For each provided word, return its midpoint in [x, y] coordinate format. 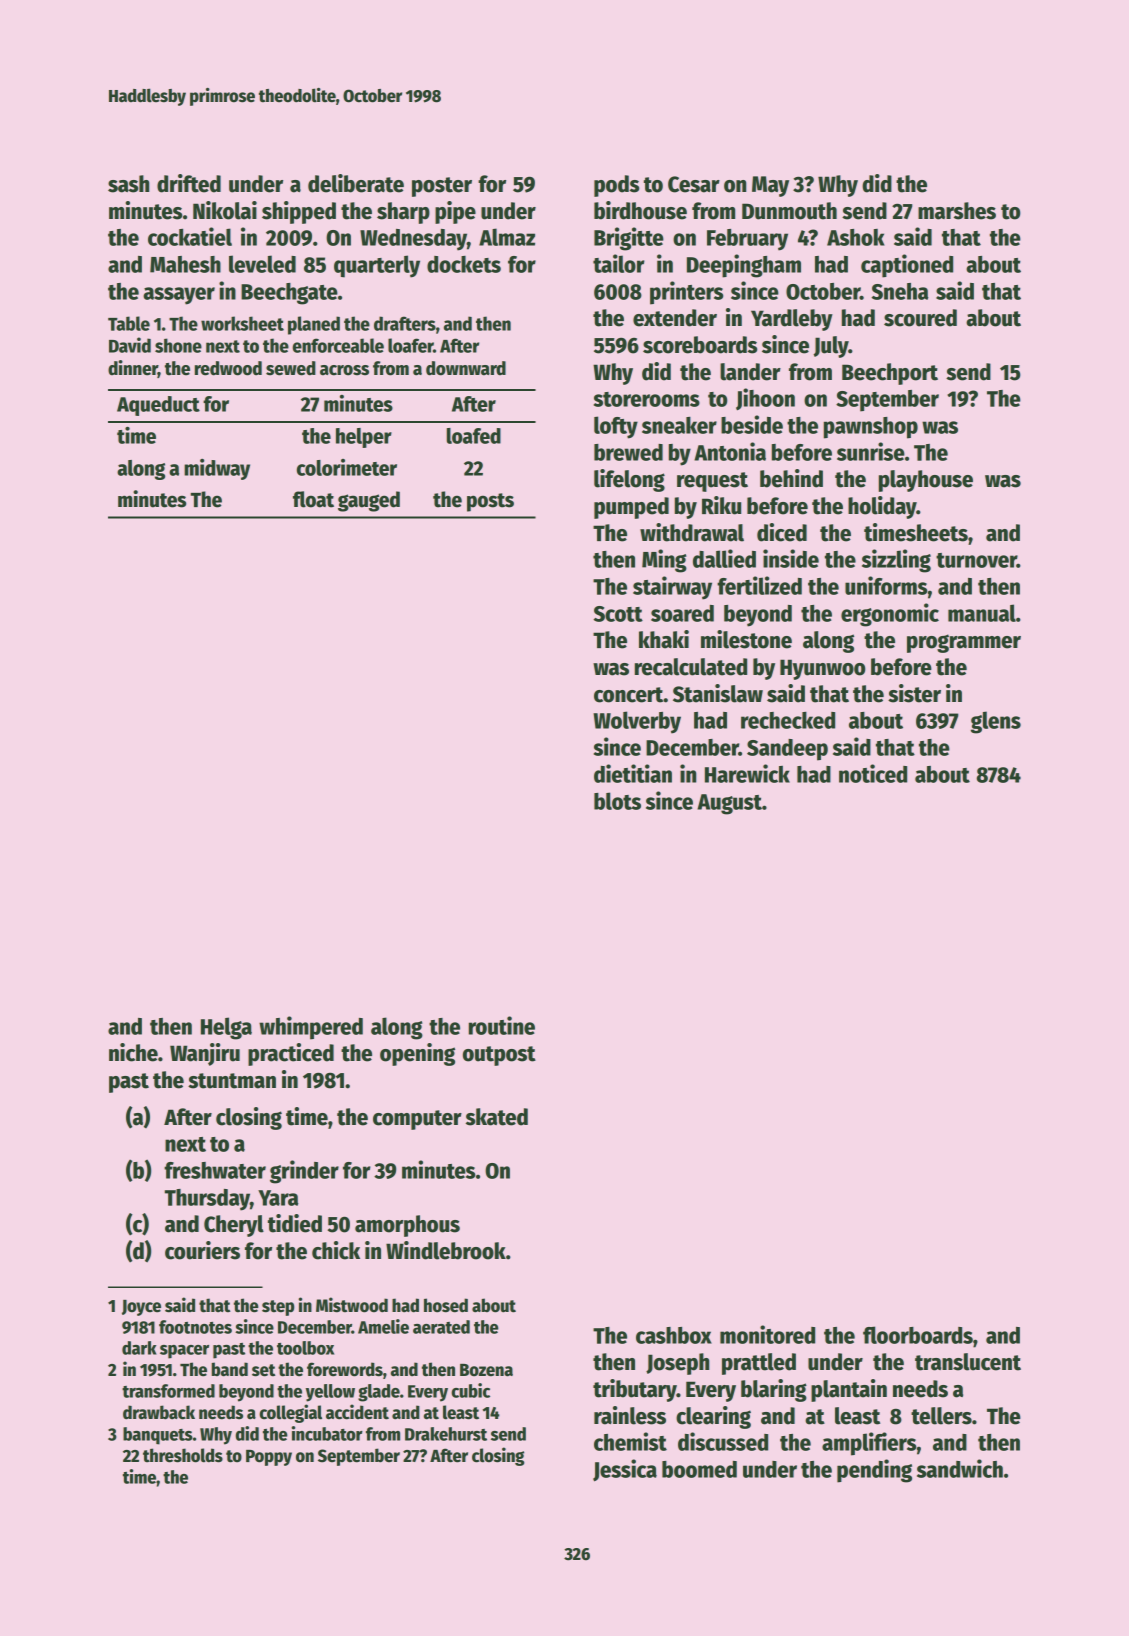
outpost [499, 1056]
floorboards [918, 1335]
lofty [616, 427]
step [278, 1308]
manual [982, 613]
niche [133, 1052]
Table [129, 323]
